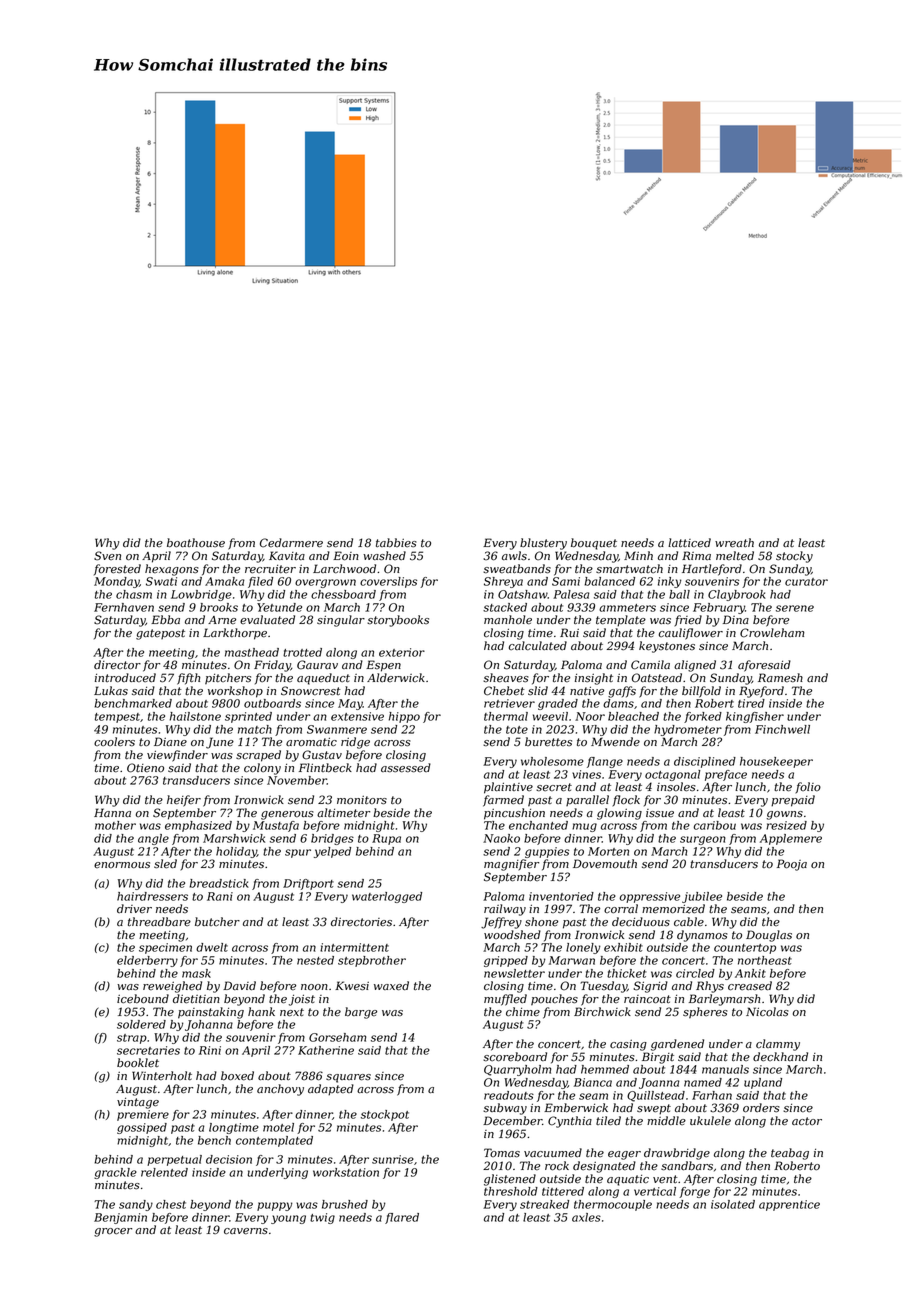 The width and height of the image is (924, 1308). What do you see at coordinates (124, 607) in the image?
I see `Fernhaven` at bounding box center [124, 607].
